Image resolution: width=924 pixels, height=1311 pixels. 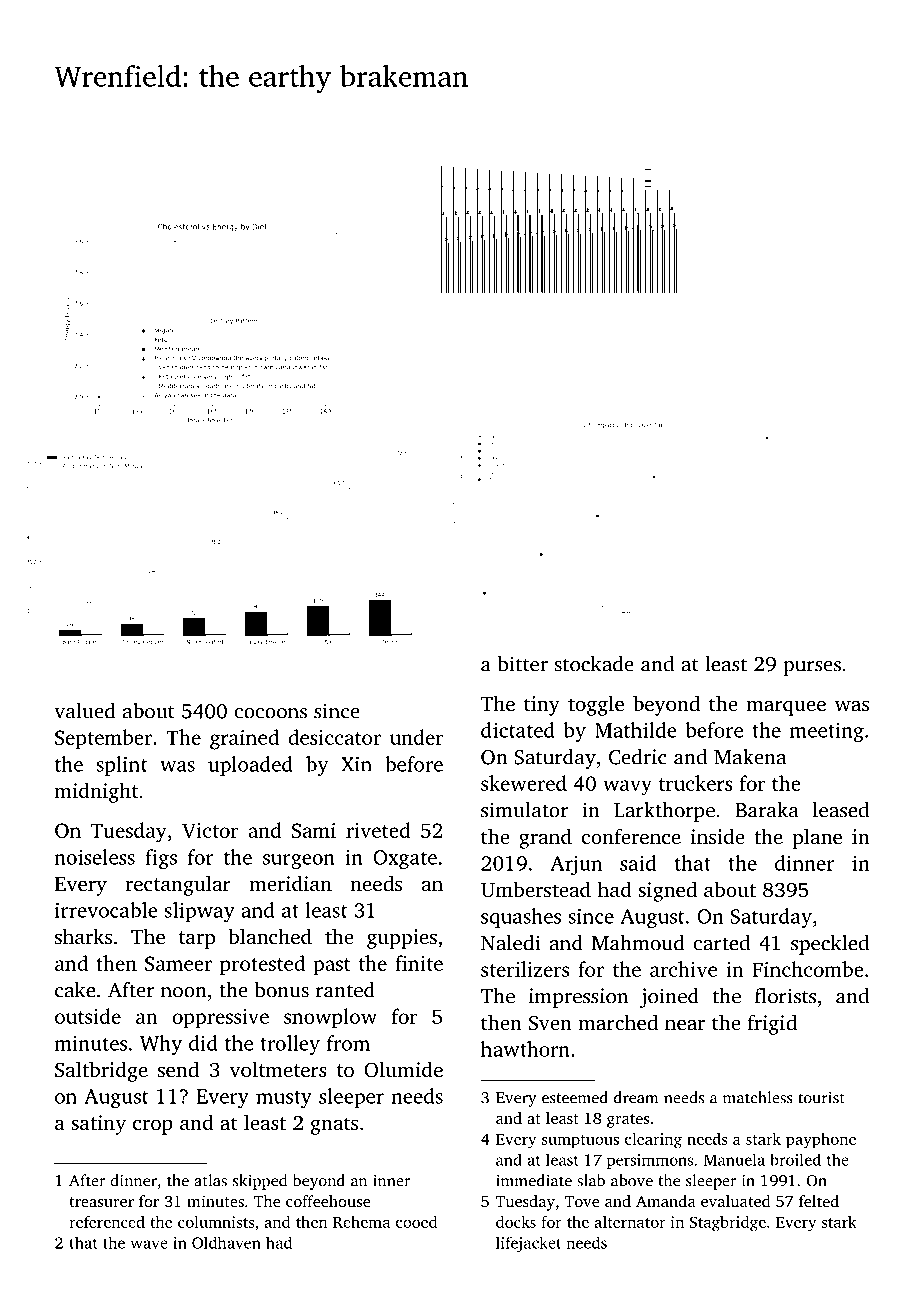 I want to click on crop, so click(x=153, y=1127).
